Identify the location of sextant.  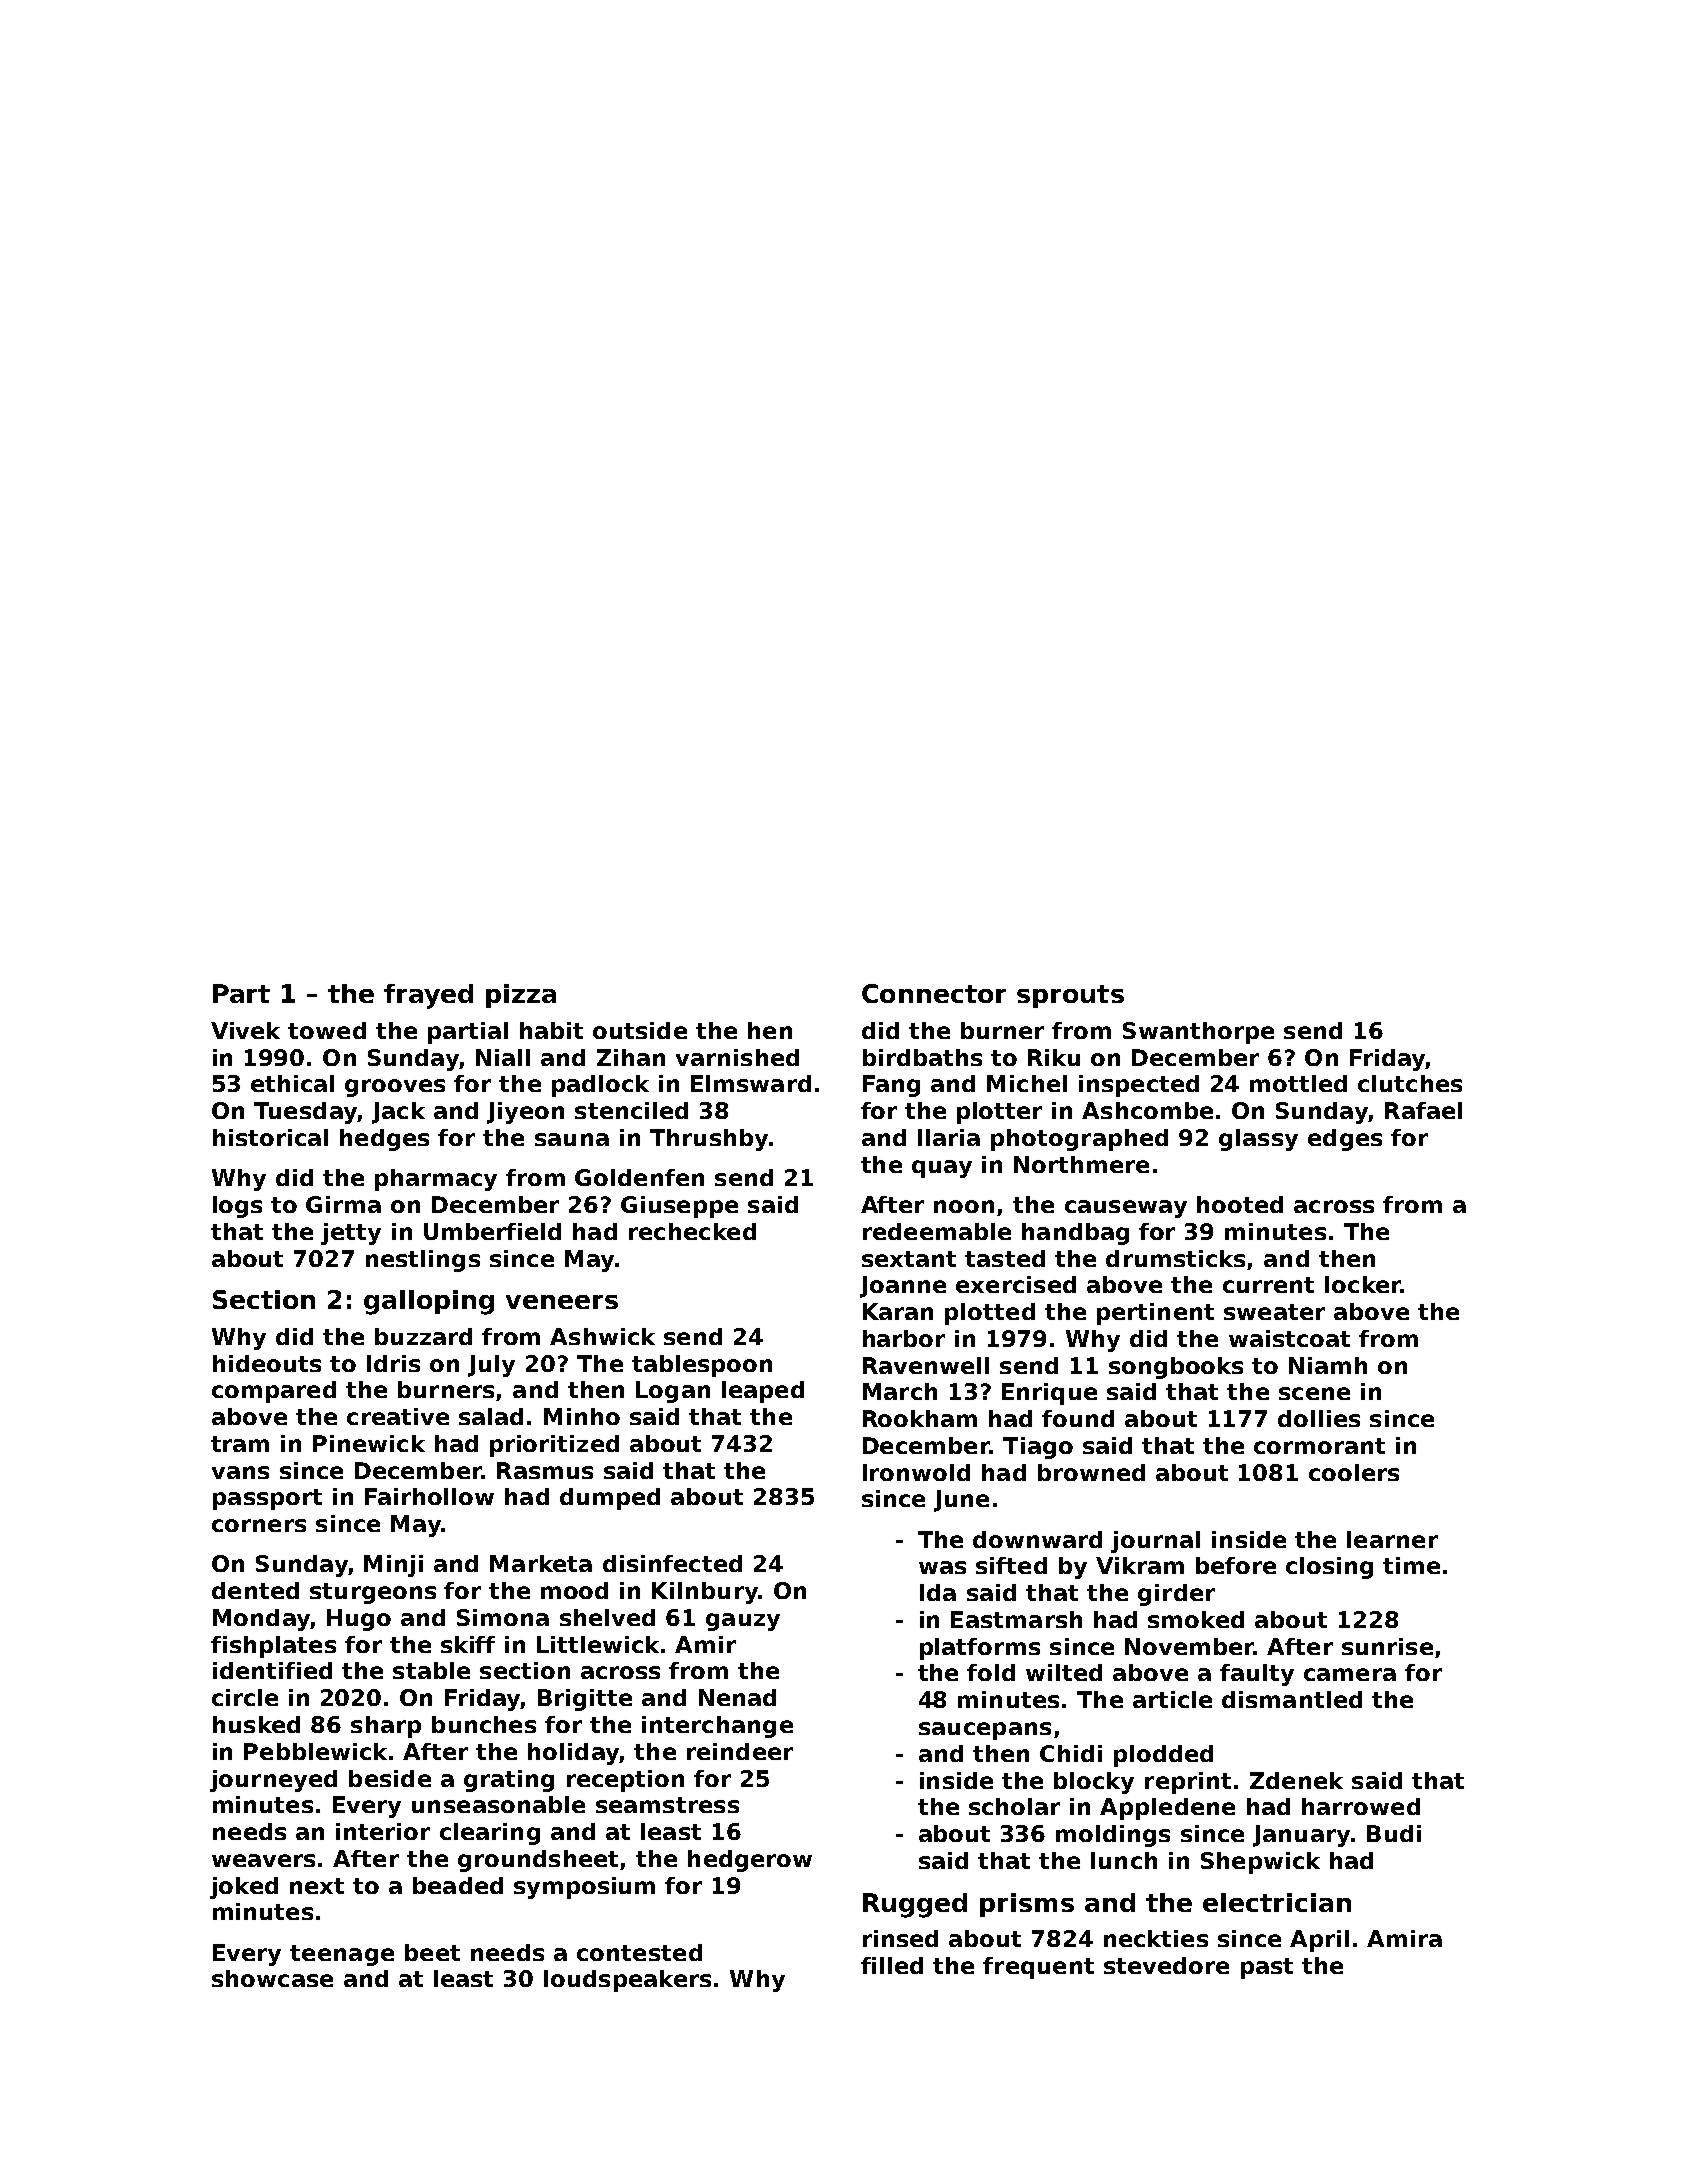
(909, 1259).
